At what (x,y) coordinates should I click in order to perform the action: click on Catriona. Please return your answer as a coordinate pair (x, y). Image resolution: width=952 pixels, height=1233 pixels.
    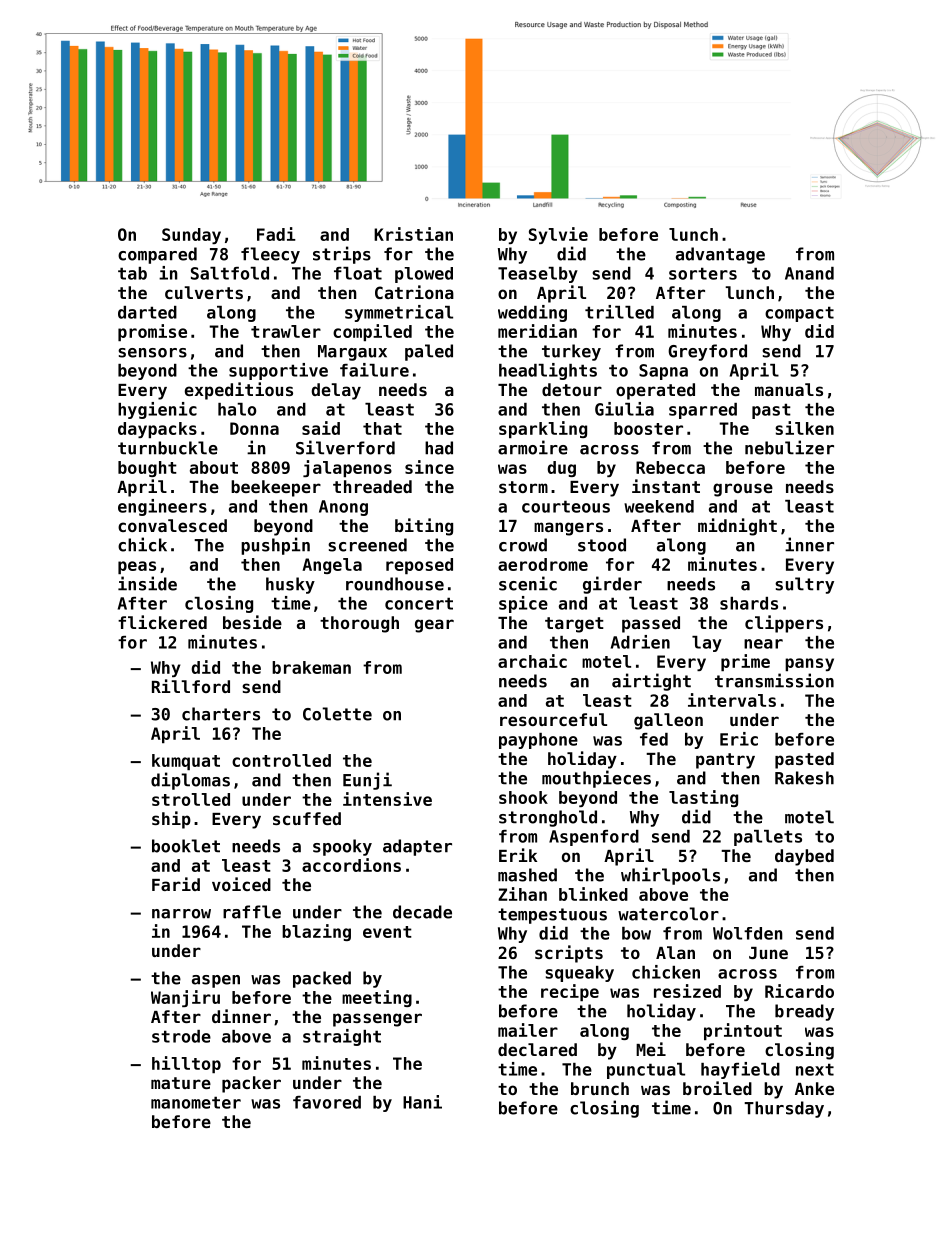
    Looking at the image, I should click on (414, 292).
